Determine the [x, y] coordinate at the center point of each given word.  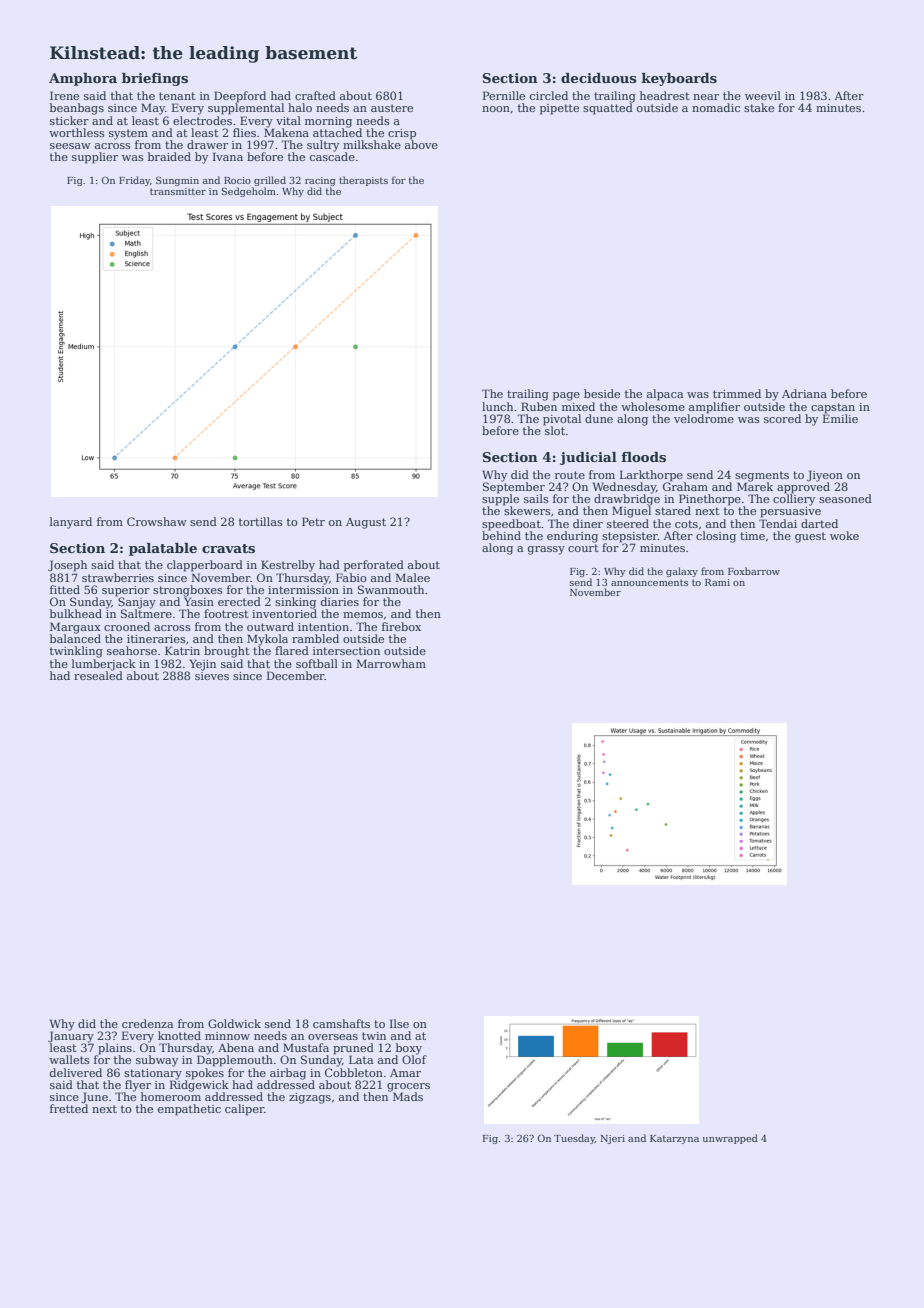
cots [686, 524]
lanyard [71, 523]
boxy [409, 1049]
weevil [763, 95]
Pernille [504, 95]
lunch [497, 406]
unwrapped [730, 1139]
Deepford [240, 97]
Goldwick [234, 1023]
